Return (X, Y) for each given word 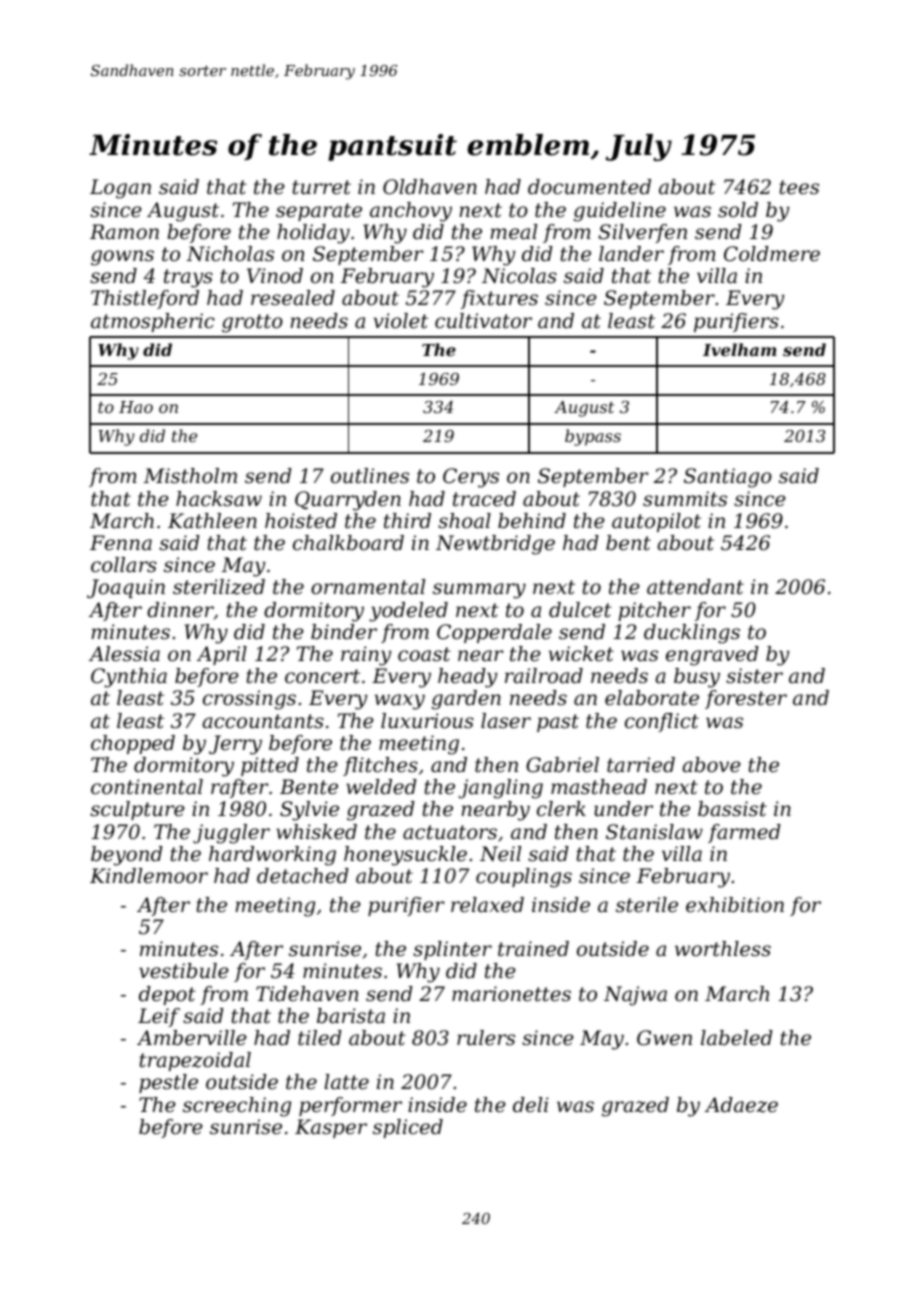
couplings (524, 878)
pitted (270, 766)
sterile (647, 905)
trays (188, 278)
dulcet (580, 610)
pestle (168, 1083)
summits (685, 499)
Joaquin (126, 588)
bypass (593, 437)
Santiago (728, 478)
